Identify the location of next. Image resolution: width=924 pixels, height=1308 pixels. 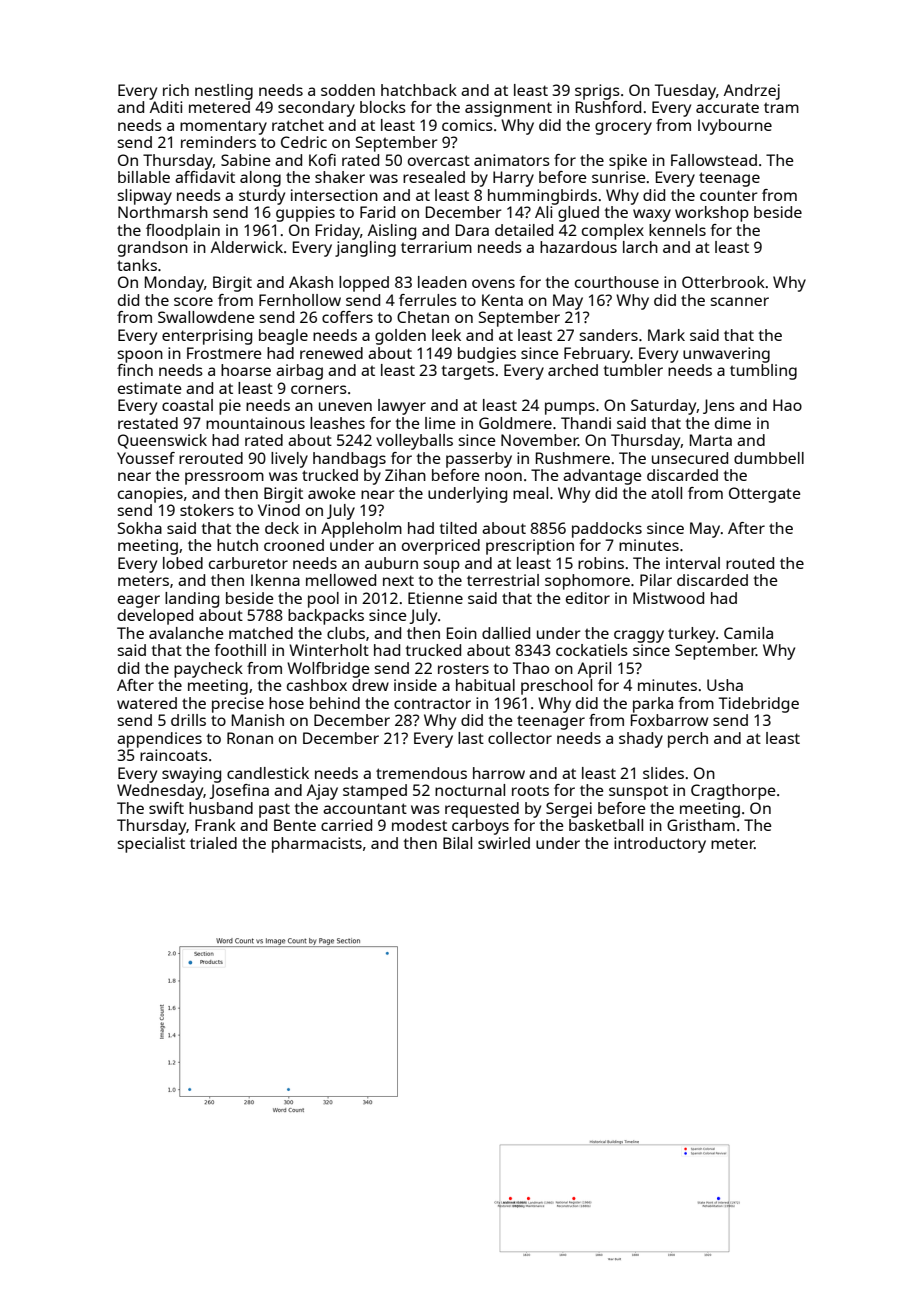
(398, 580).
